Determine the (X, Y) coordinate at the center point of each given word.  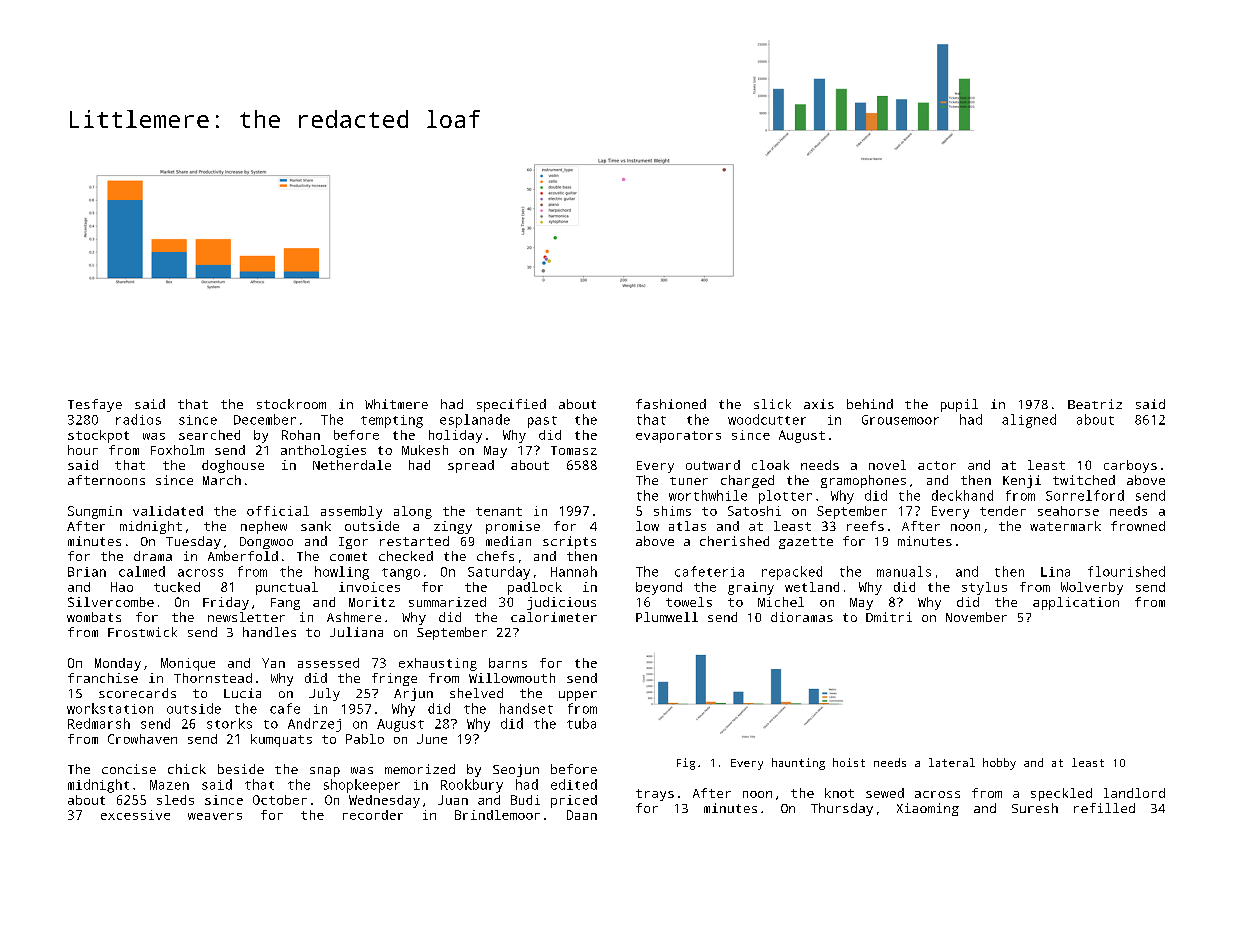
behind (870, 404)
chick (187, 769)
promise (513, 527)
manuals (904, 571)
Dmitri (889, 617)
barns (508, 663)
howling (342, 573)
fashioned (671, 404)
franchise (103, 678)
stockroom (291, 404)
